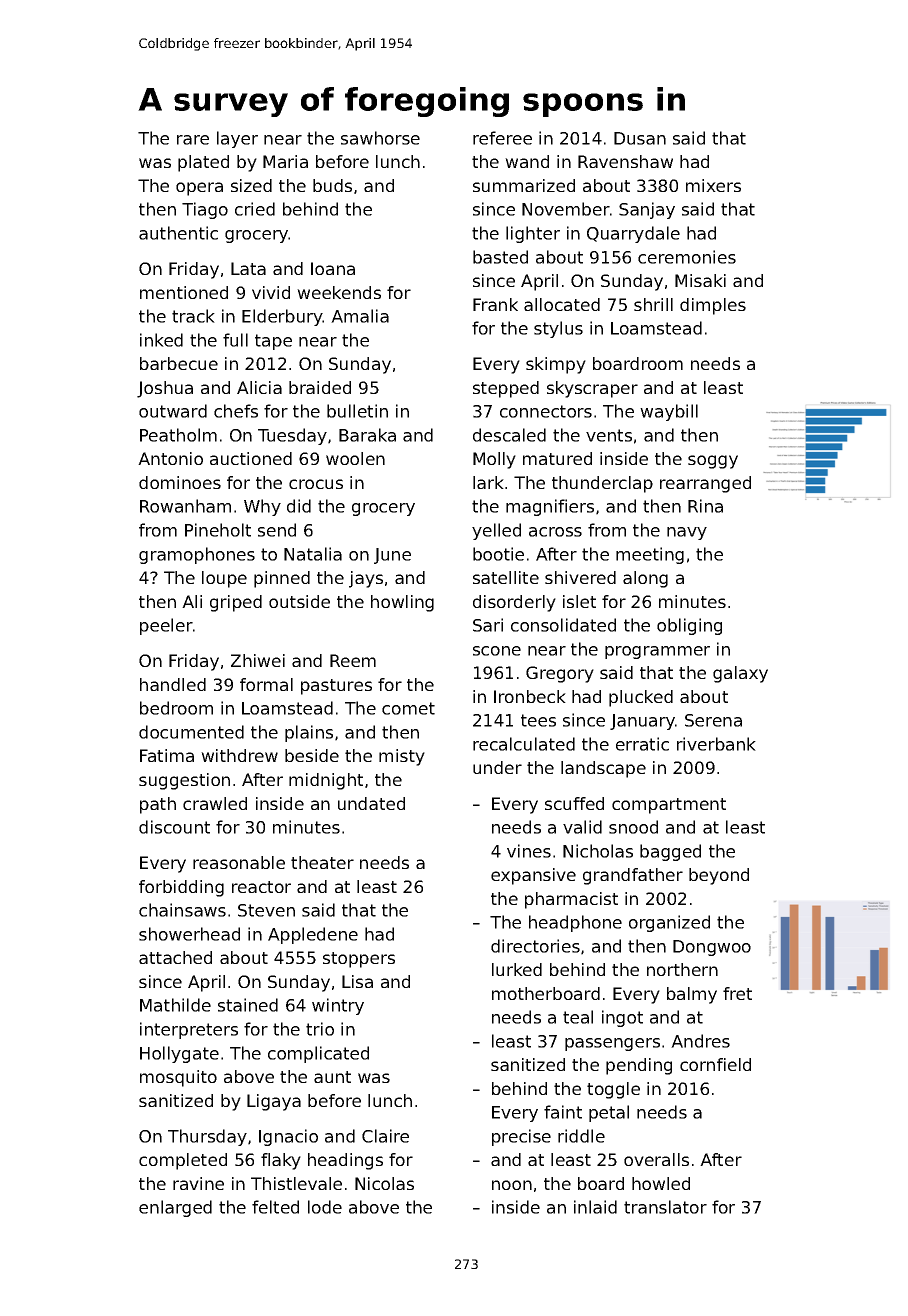 Image resolution: width=908 pixels, height=1316 pixels. Describe the element at coordinates (535, 946) in the document. I see `directories` at that location.
